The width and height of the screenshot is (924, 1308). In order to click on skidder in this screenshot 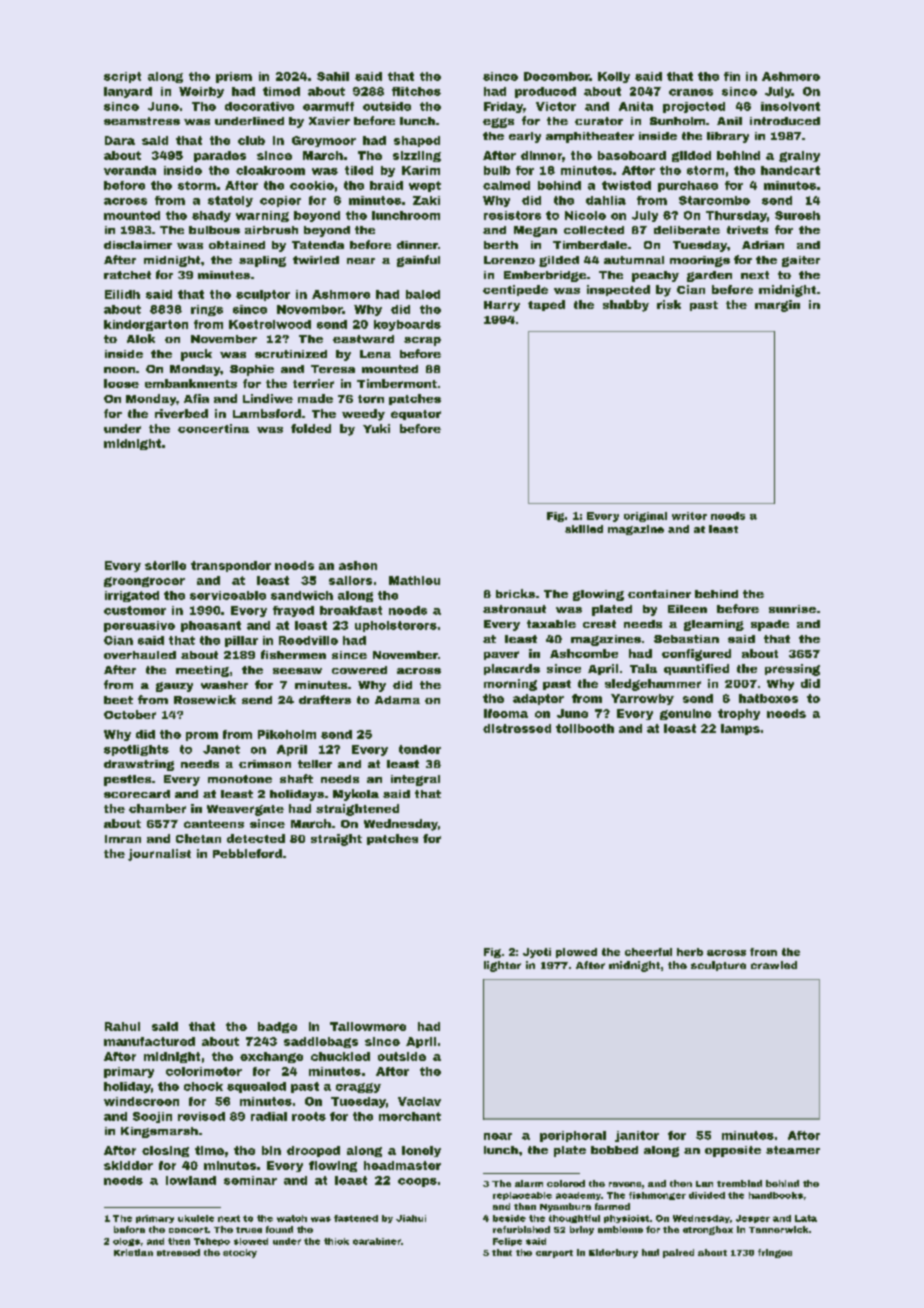, I will do `click(128, 1165)`.
